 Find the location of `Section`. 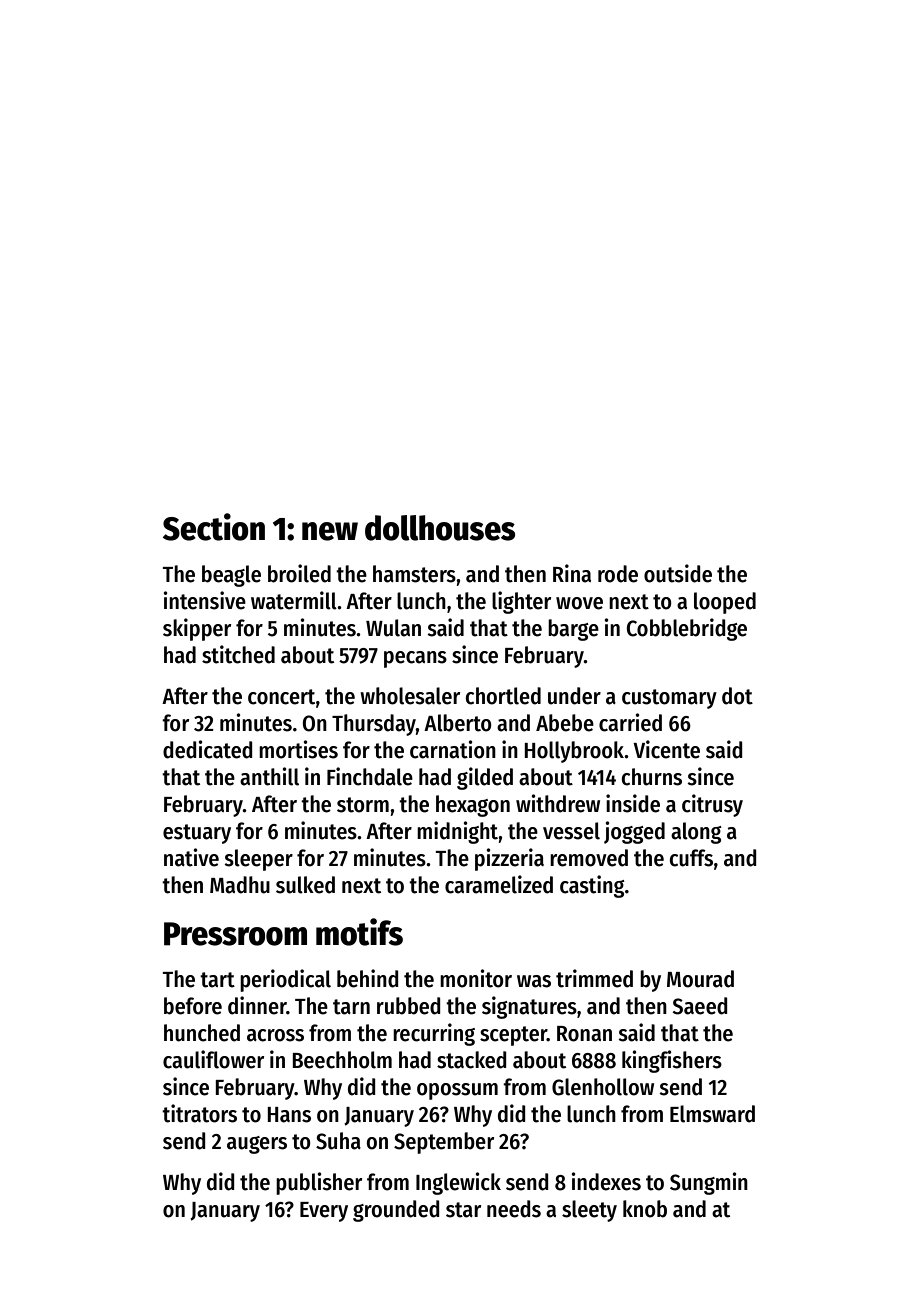

Section is located at coordinates (214, 527).
